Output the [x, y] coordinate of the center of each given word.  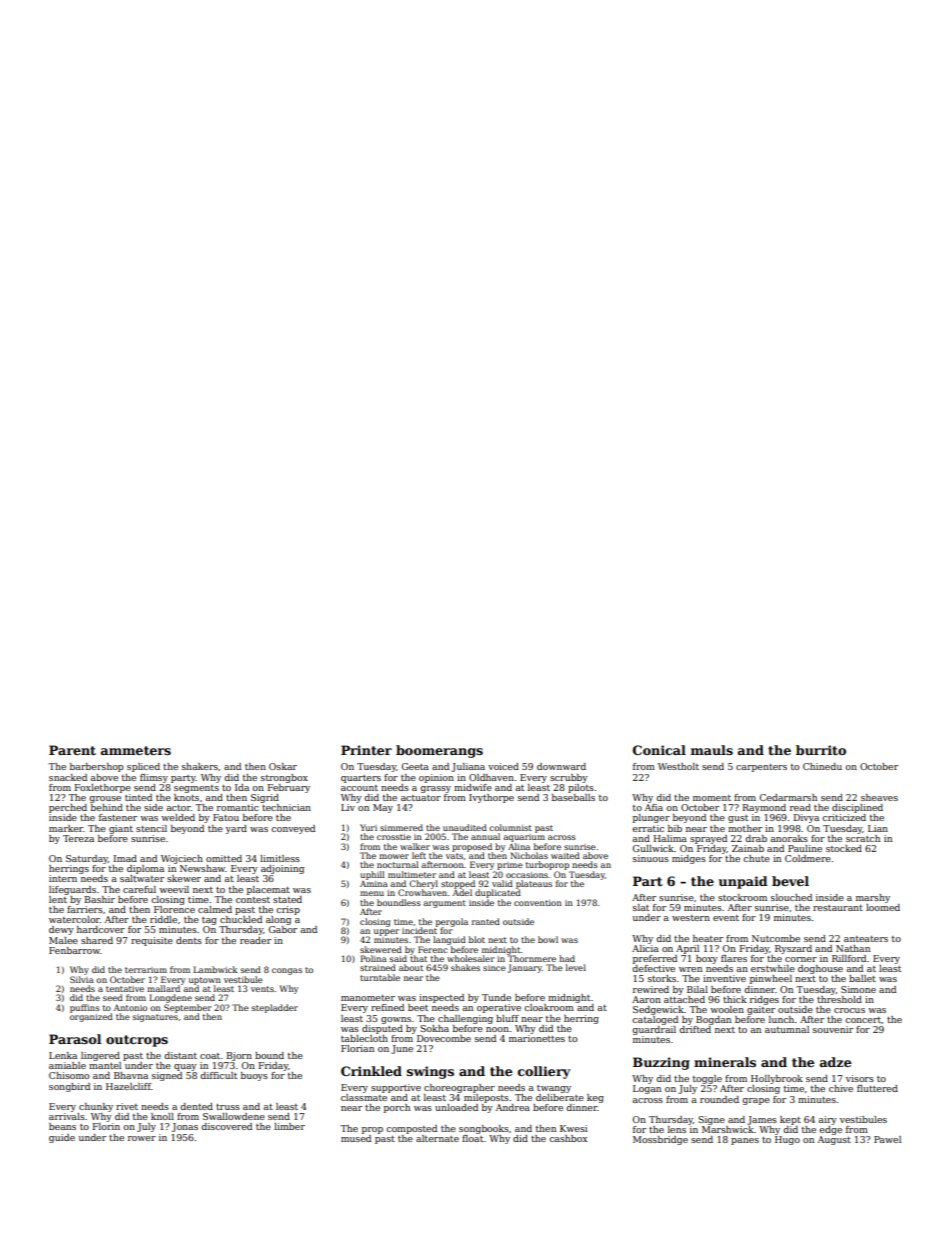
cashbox [568, 1138]
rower [142, 1138]
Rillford [849, 958]
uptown [205, 981]
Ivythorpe [491, 798]
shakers [200, 766]
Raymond [764, 808]
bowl [548, 939]
